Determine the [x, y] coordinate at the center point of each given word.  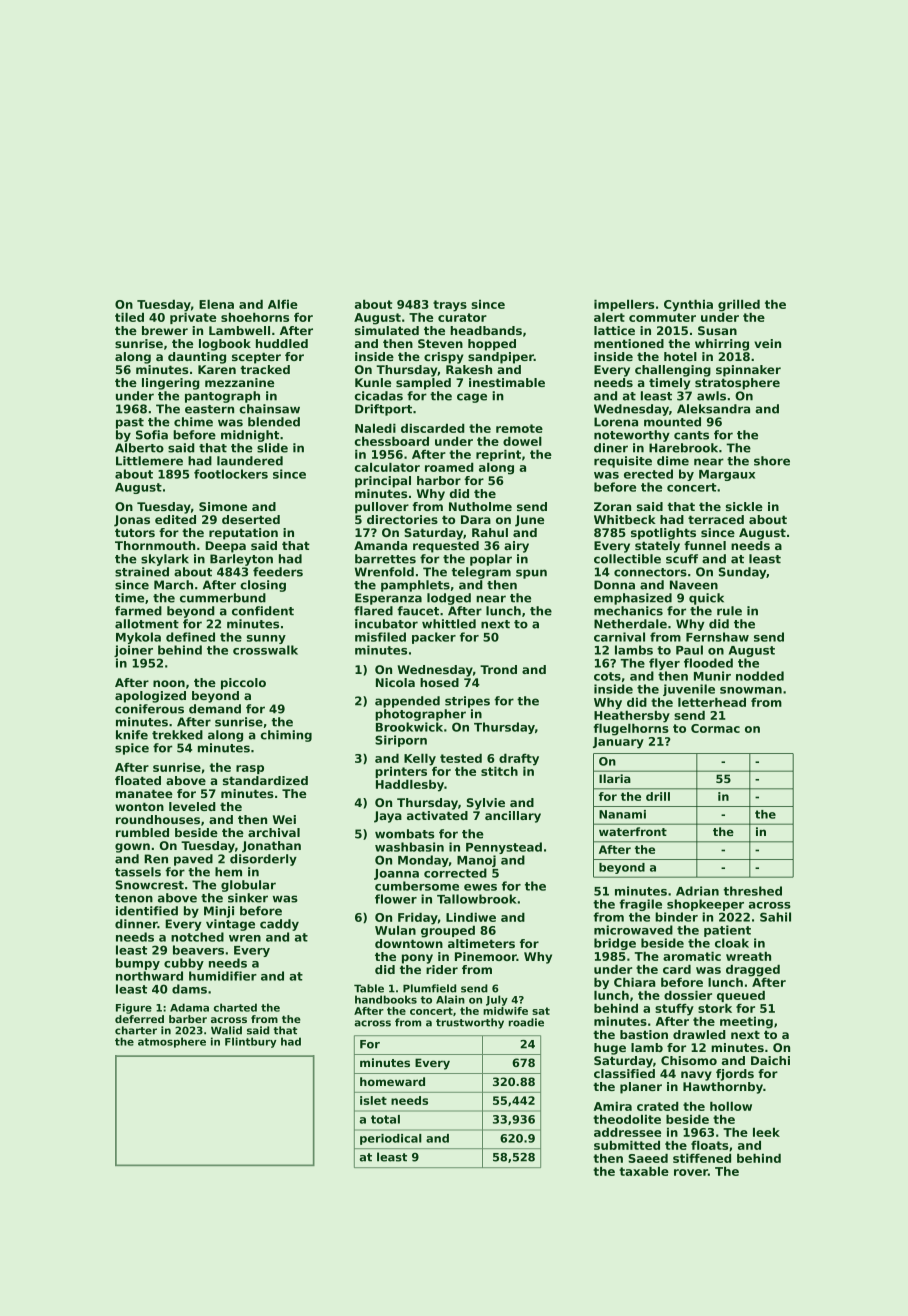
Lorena [616, 422]
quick [706, 599]
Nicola [395, 682]
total [385, 1119]
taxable [644, 1171]
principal [383, 482]
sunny [266, 639]
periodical [391, 1139]
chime [193, 422]
